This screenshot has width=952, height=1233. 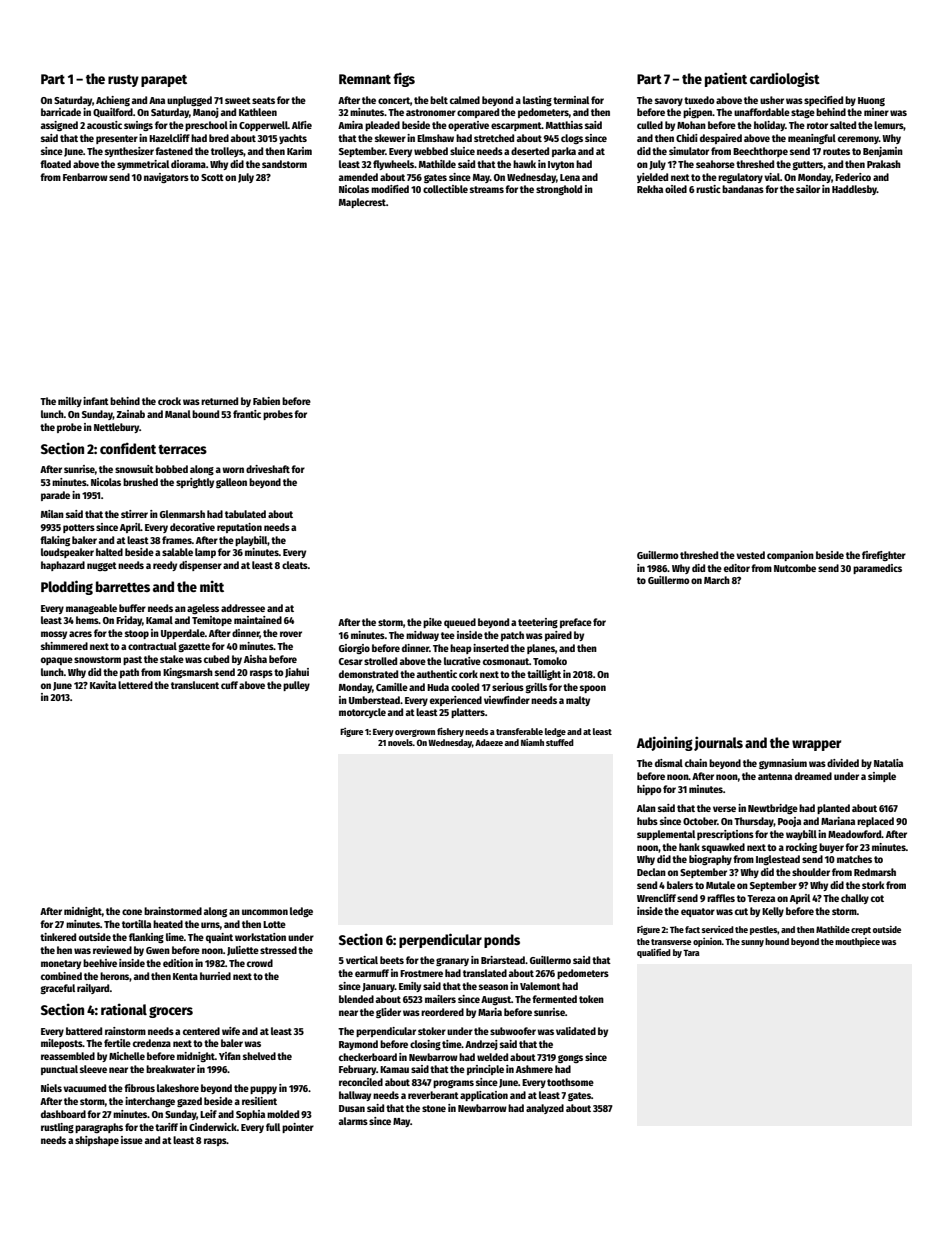 I want to click on March, so click(x=717, y=580).
